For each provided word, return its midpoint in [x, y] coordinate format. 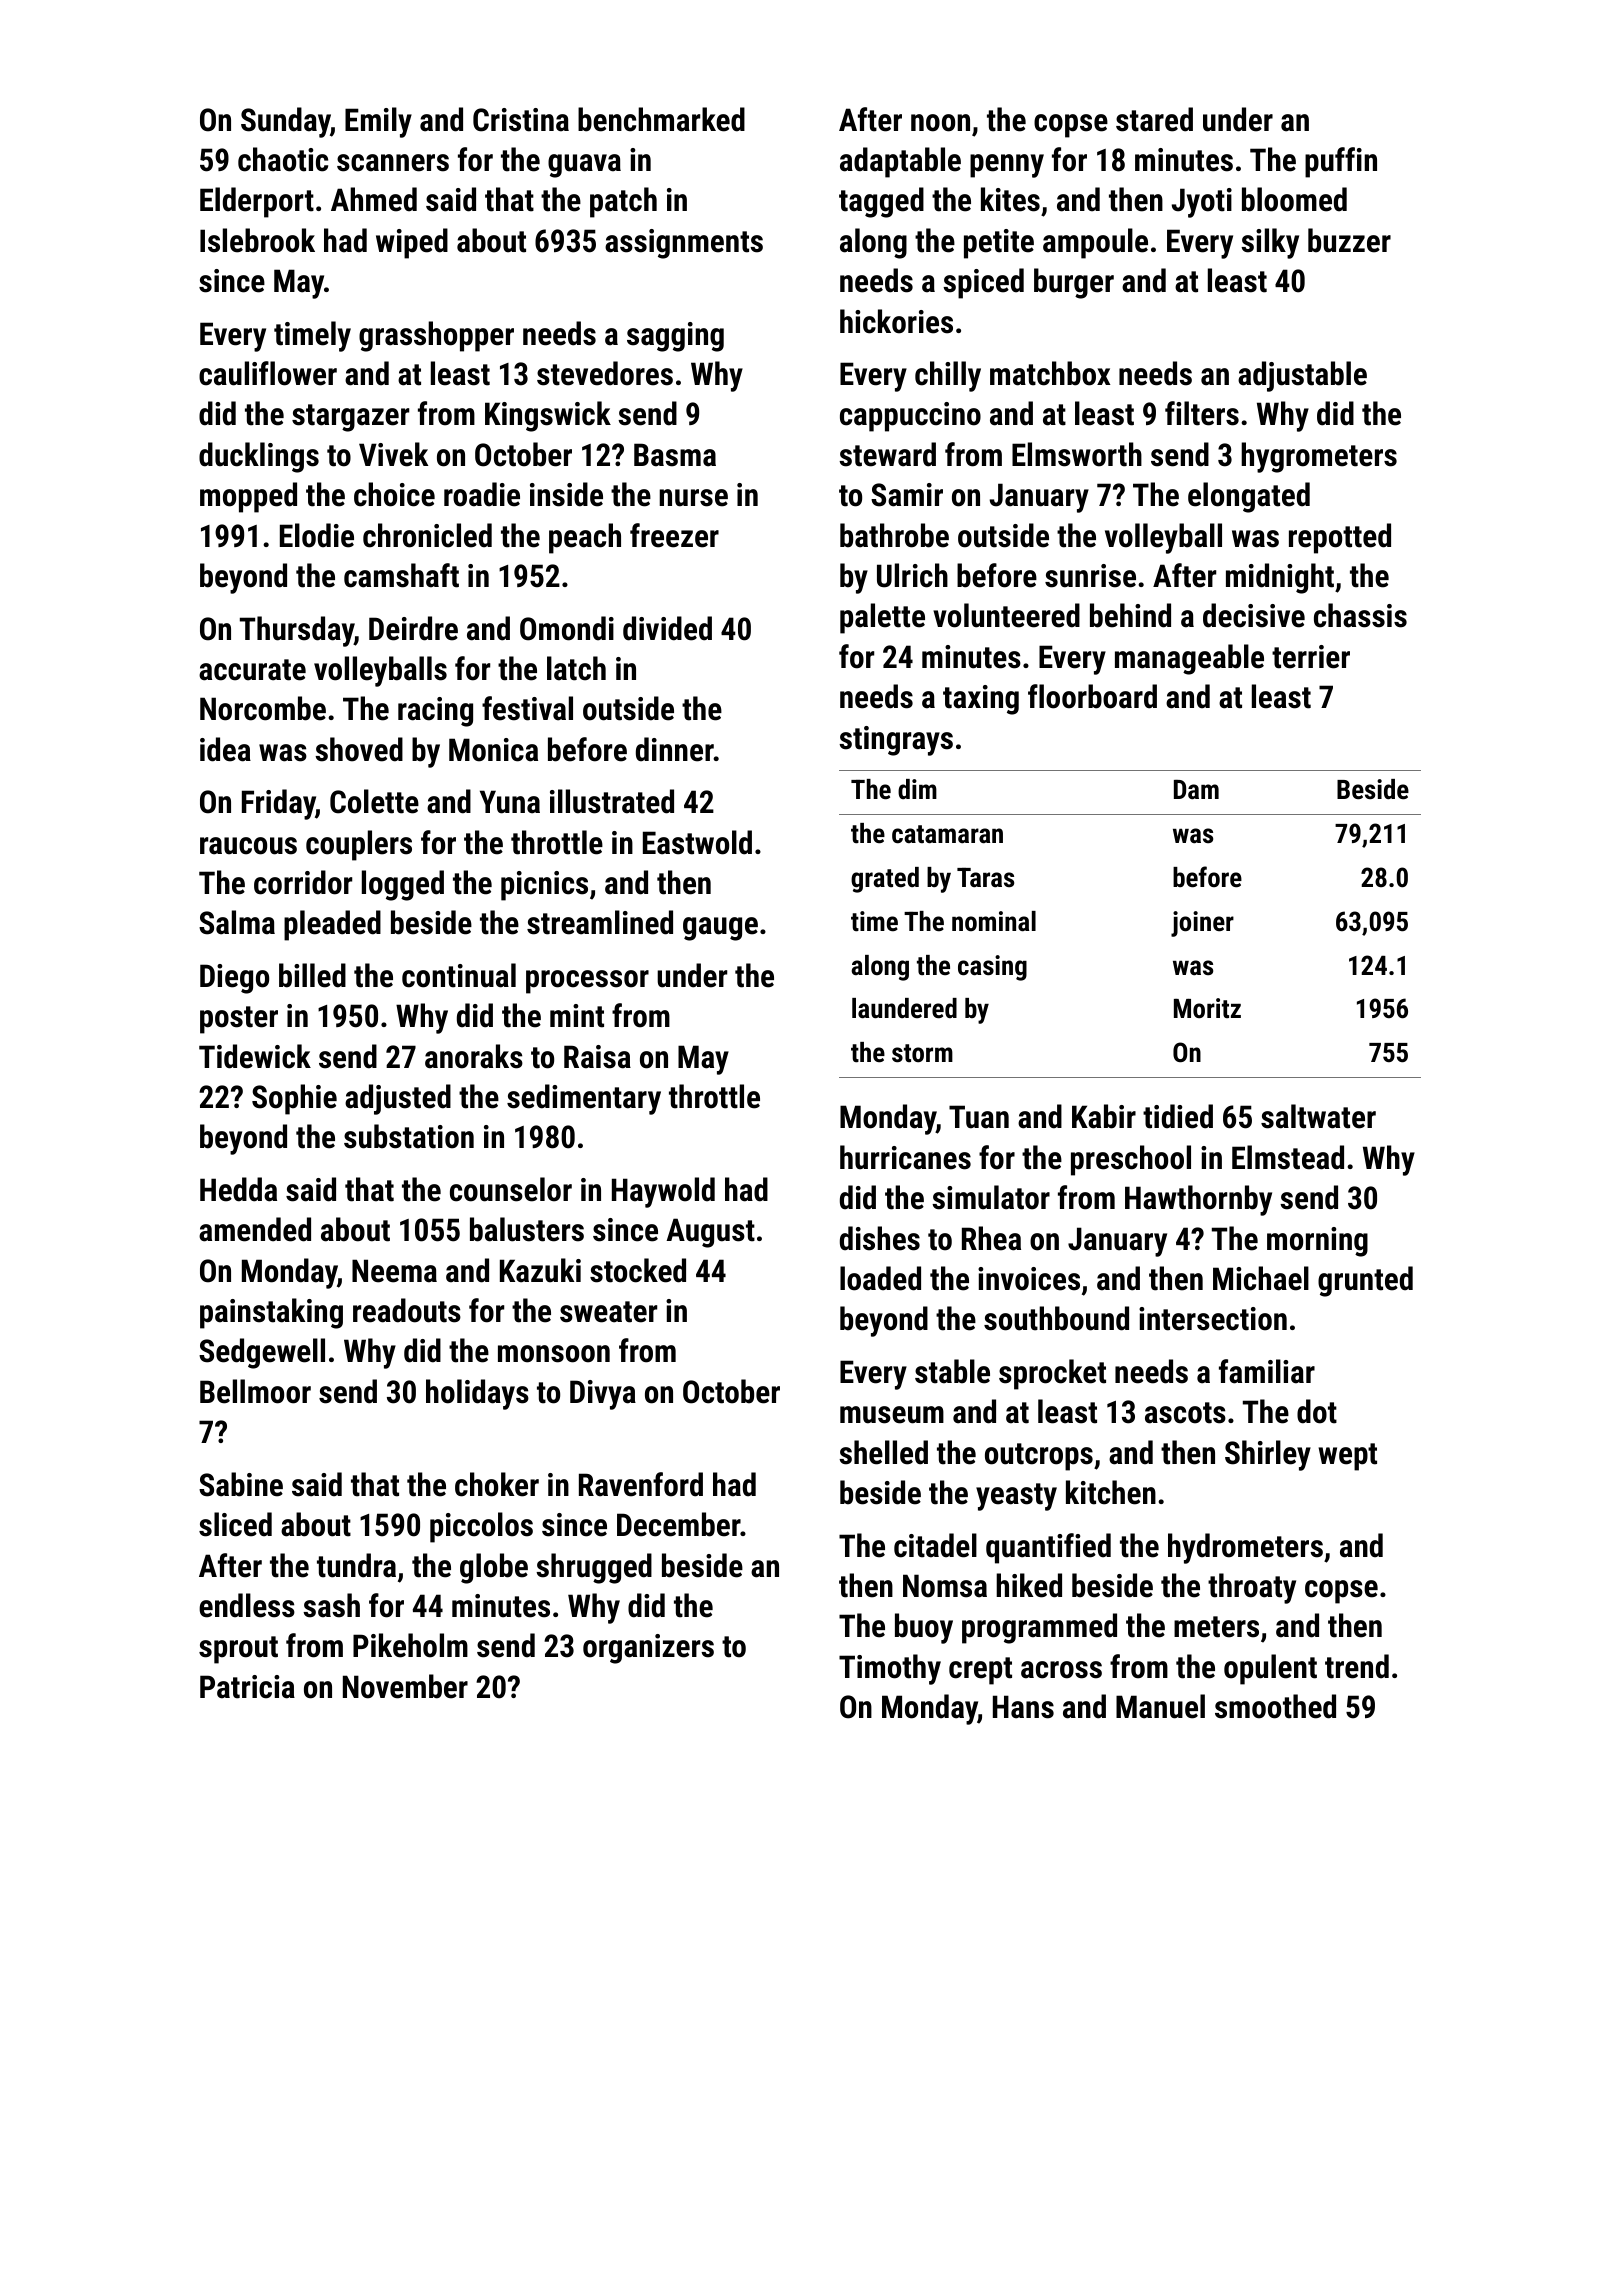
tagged [881, 202]
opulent [1270, 1669]
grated [885, 880]
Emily [378, 122]
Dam [1196, 789]
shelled [883, 1452]
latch [576, 668]
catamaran [947, 834]
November [405, 1686]
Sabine [241, 1484]
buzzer [1349, 240]
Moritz [1207, 1008]
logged [403, 885]
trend [1357, 1666]
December [679, 1524]
